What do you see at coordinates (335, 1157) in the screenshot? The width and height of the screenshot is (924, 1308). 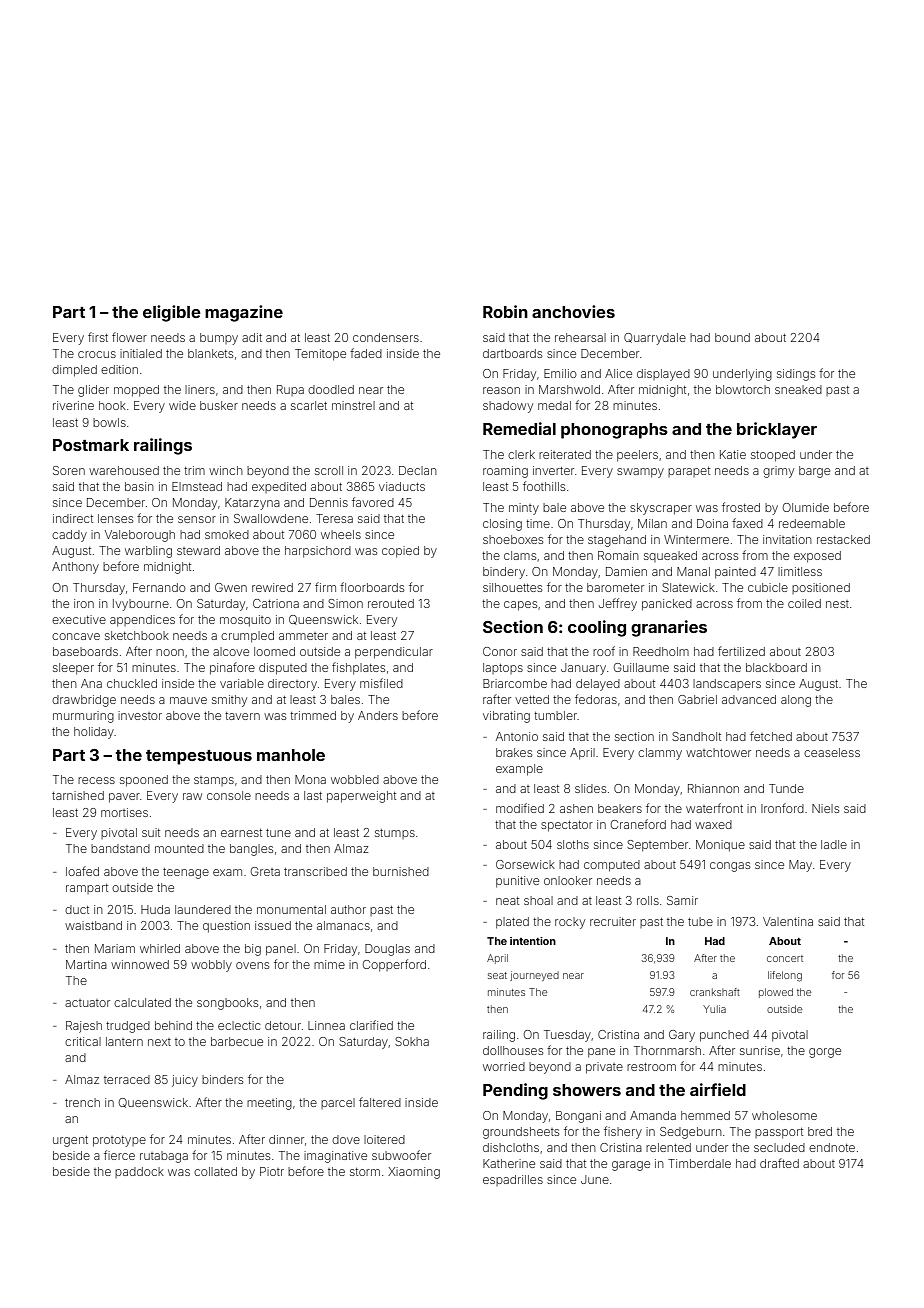 I see `imaginative` at bounding box center [335, 1157].
